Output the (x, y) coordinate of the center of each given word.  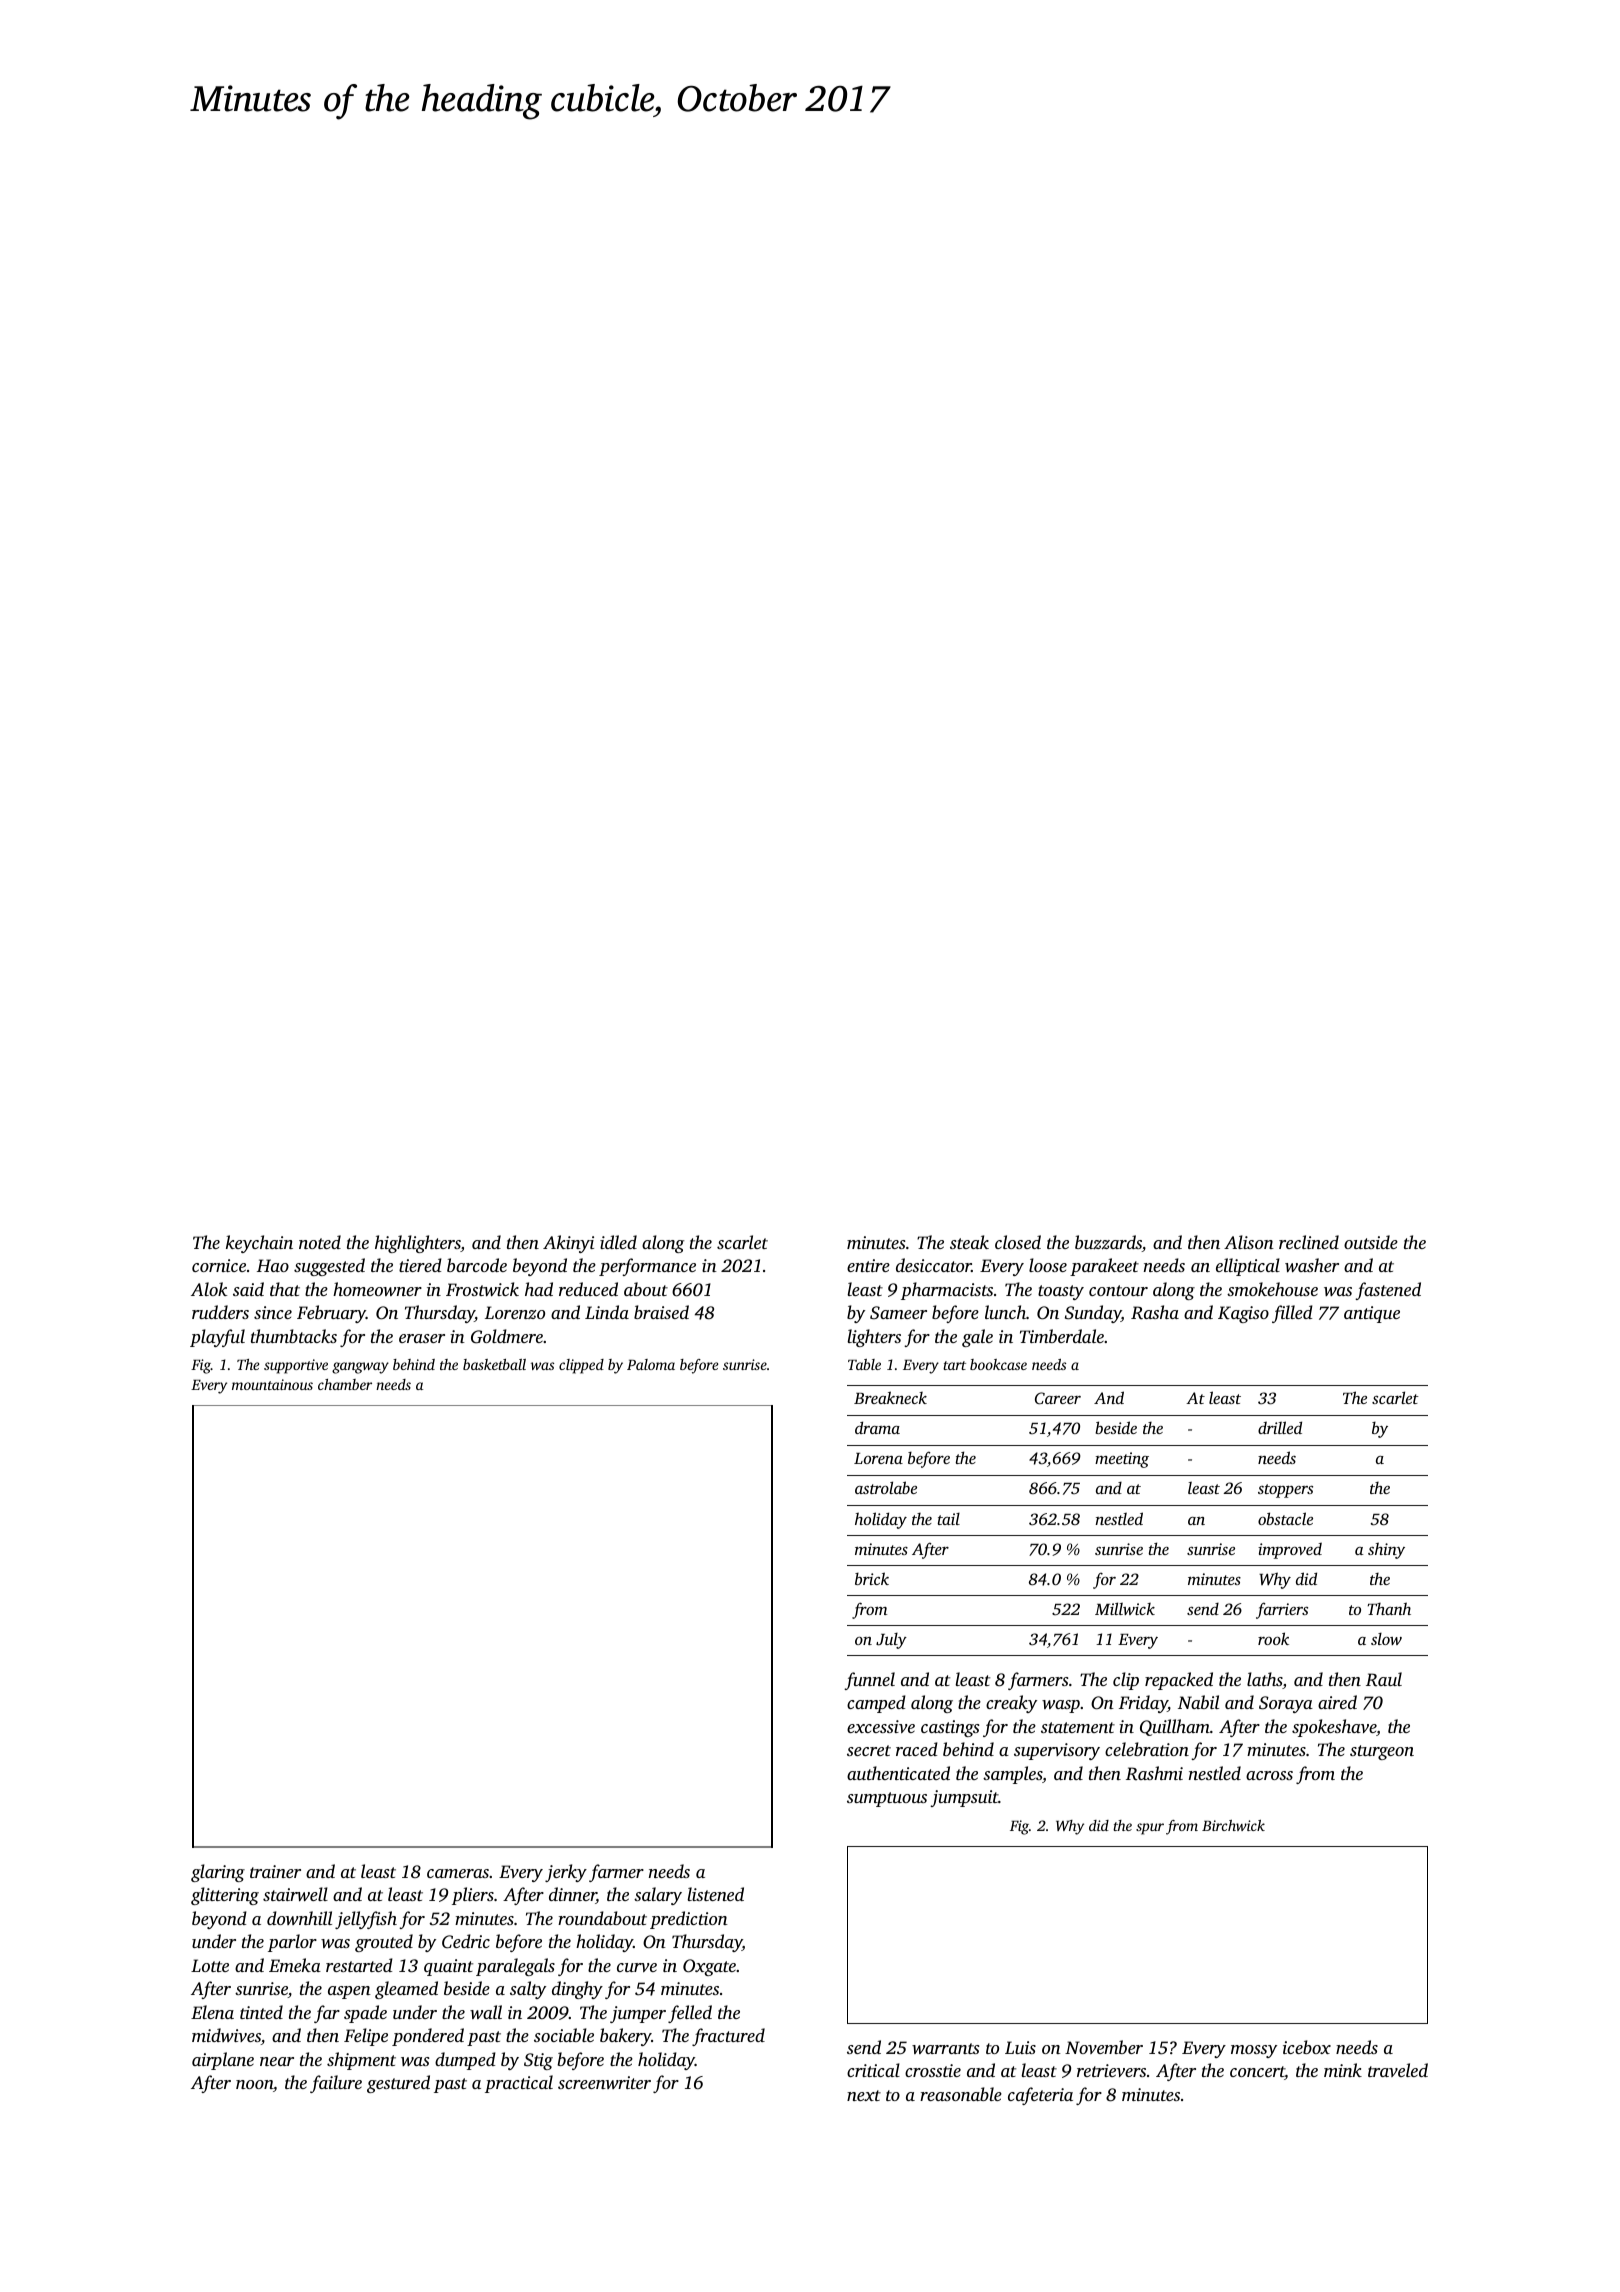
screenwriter (604, 2082)
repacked (1179, 1681)
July (891, 1641)
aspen (349, 1992)
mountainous (272, 1384)
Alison (1249, 1242)
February (331, 1314)
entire (868, 1265)
